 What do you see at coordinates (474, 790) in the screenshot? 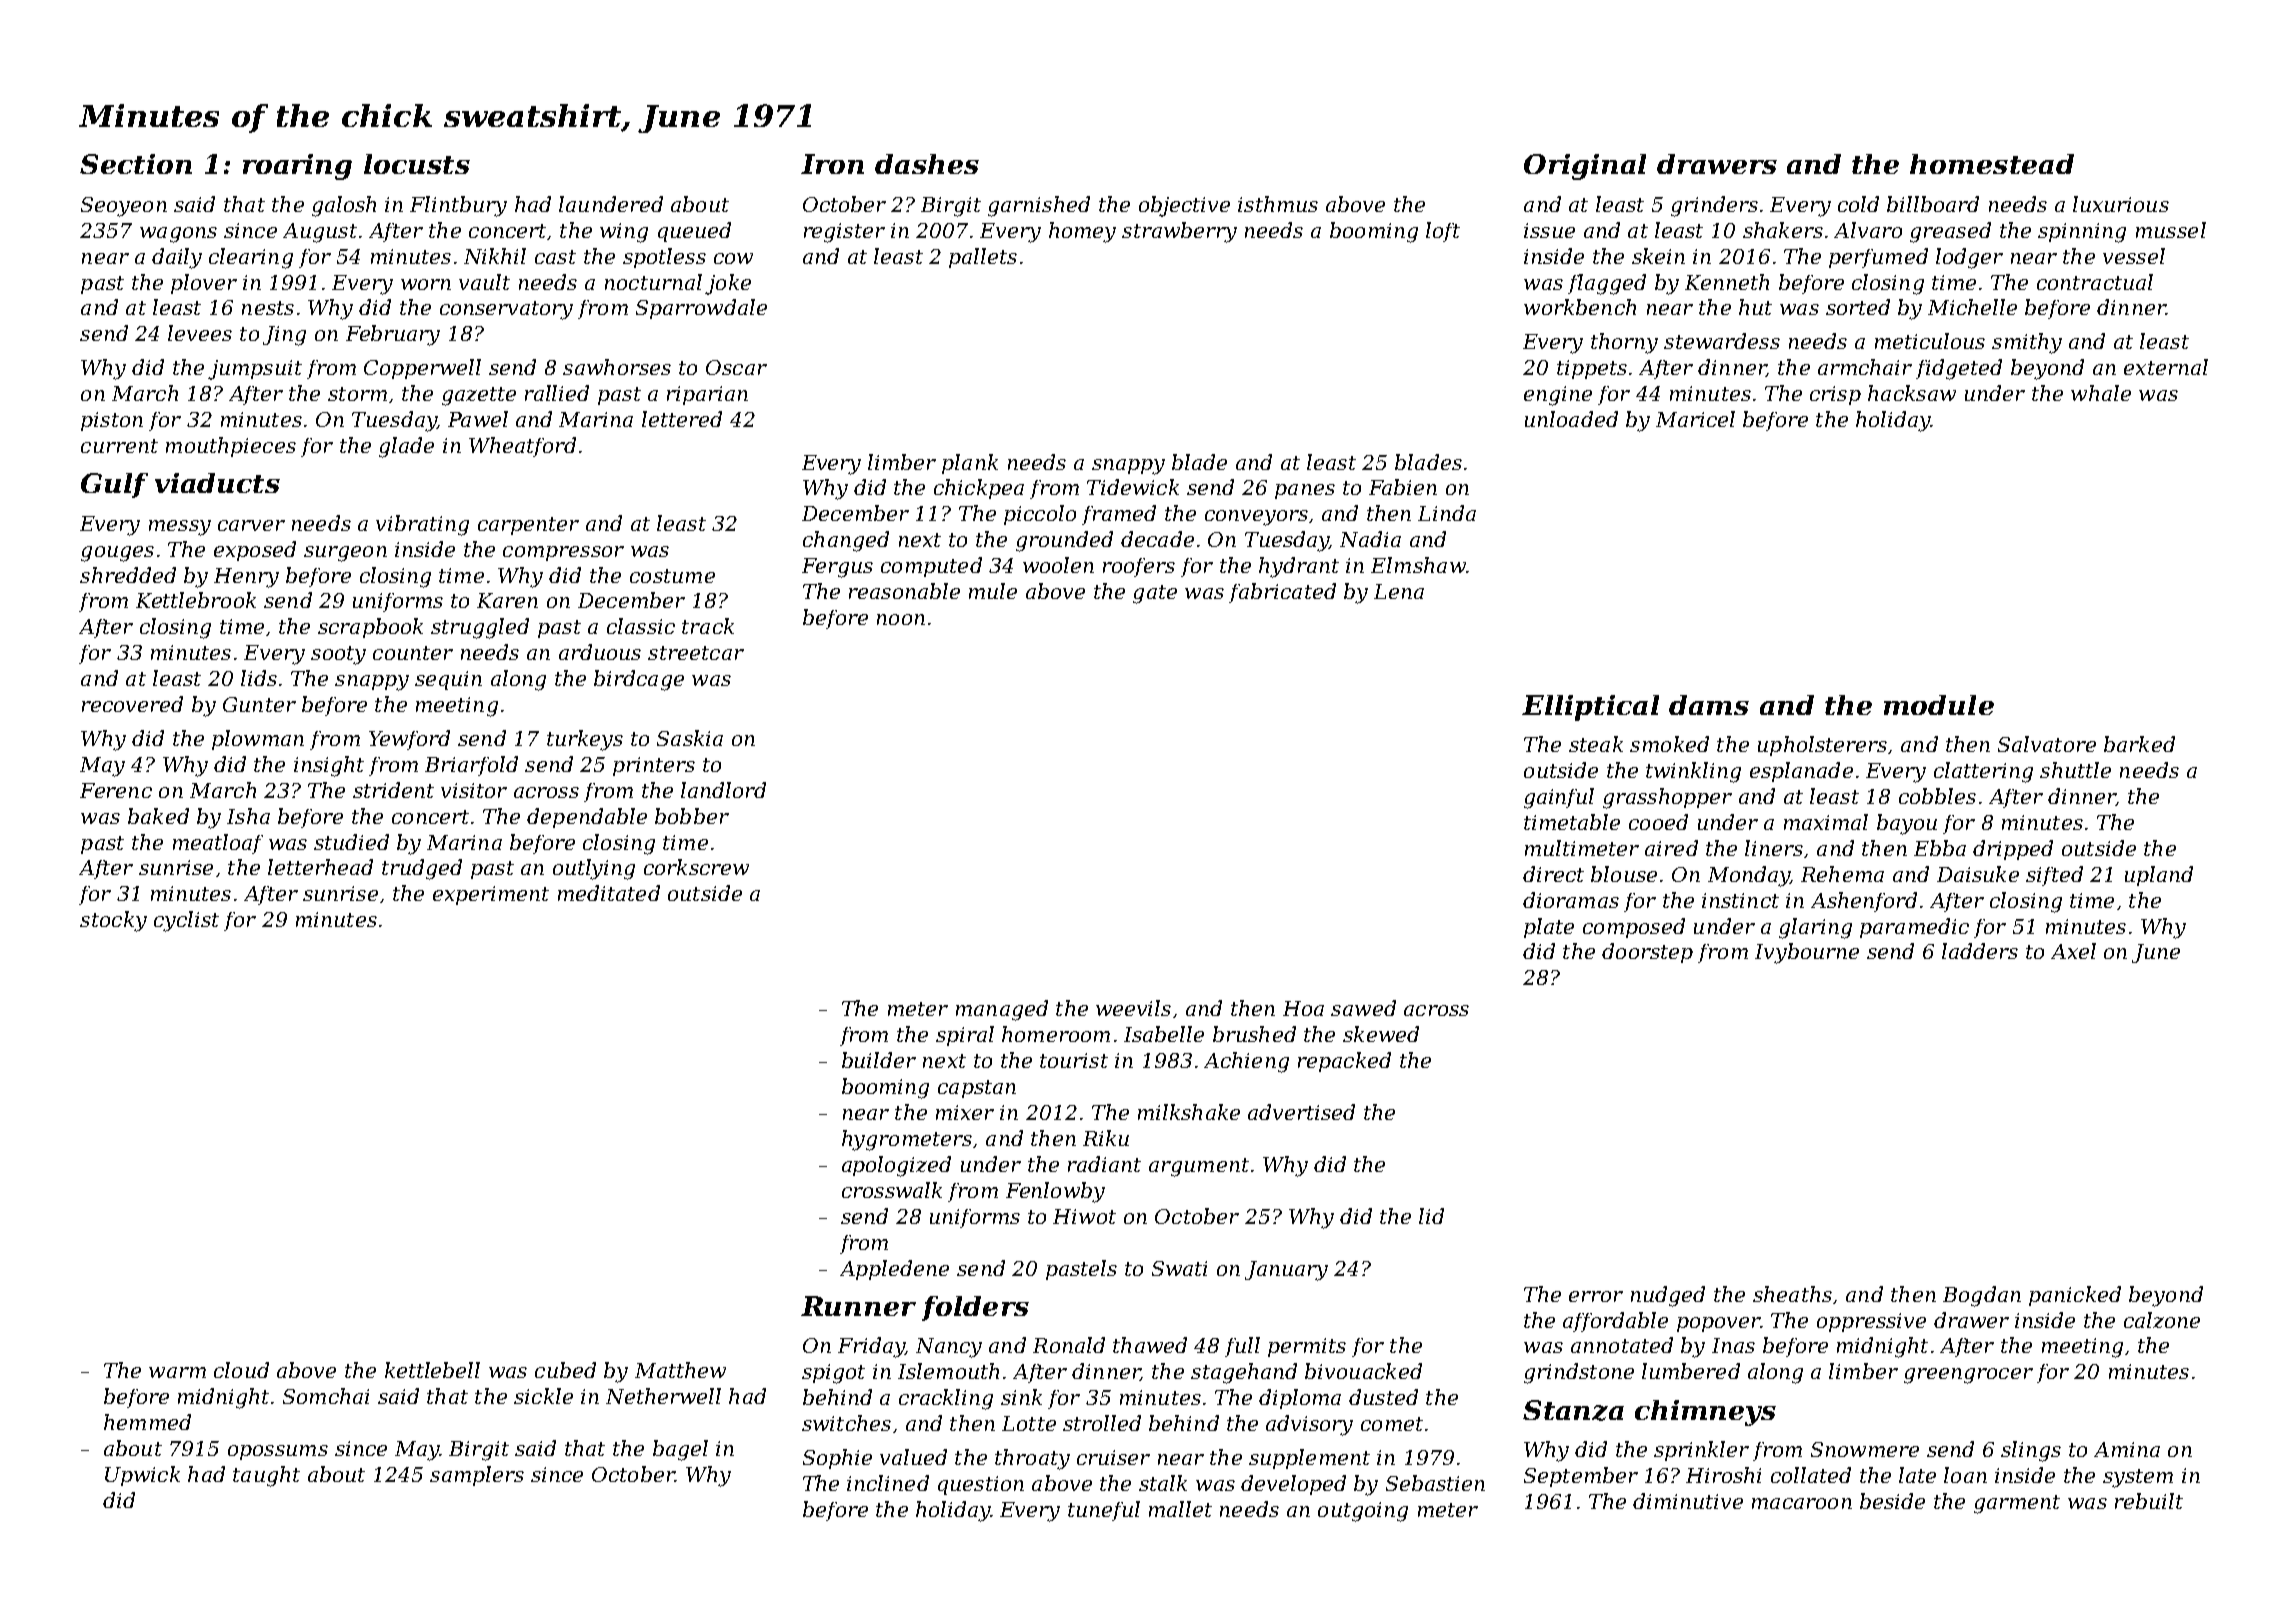
I see `visitor` at bounding box center [474, 790].
